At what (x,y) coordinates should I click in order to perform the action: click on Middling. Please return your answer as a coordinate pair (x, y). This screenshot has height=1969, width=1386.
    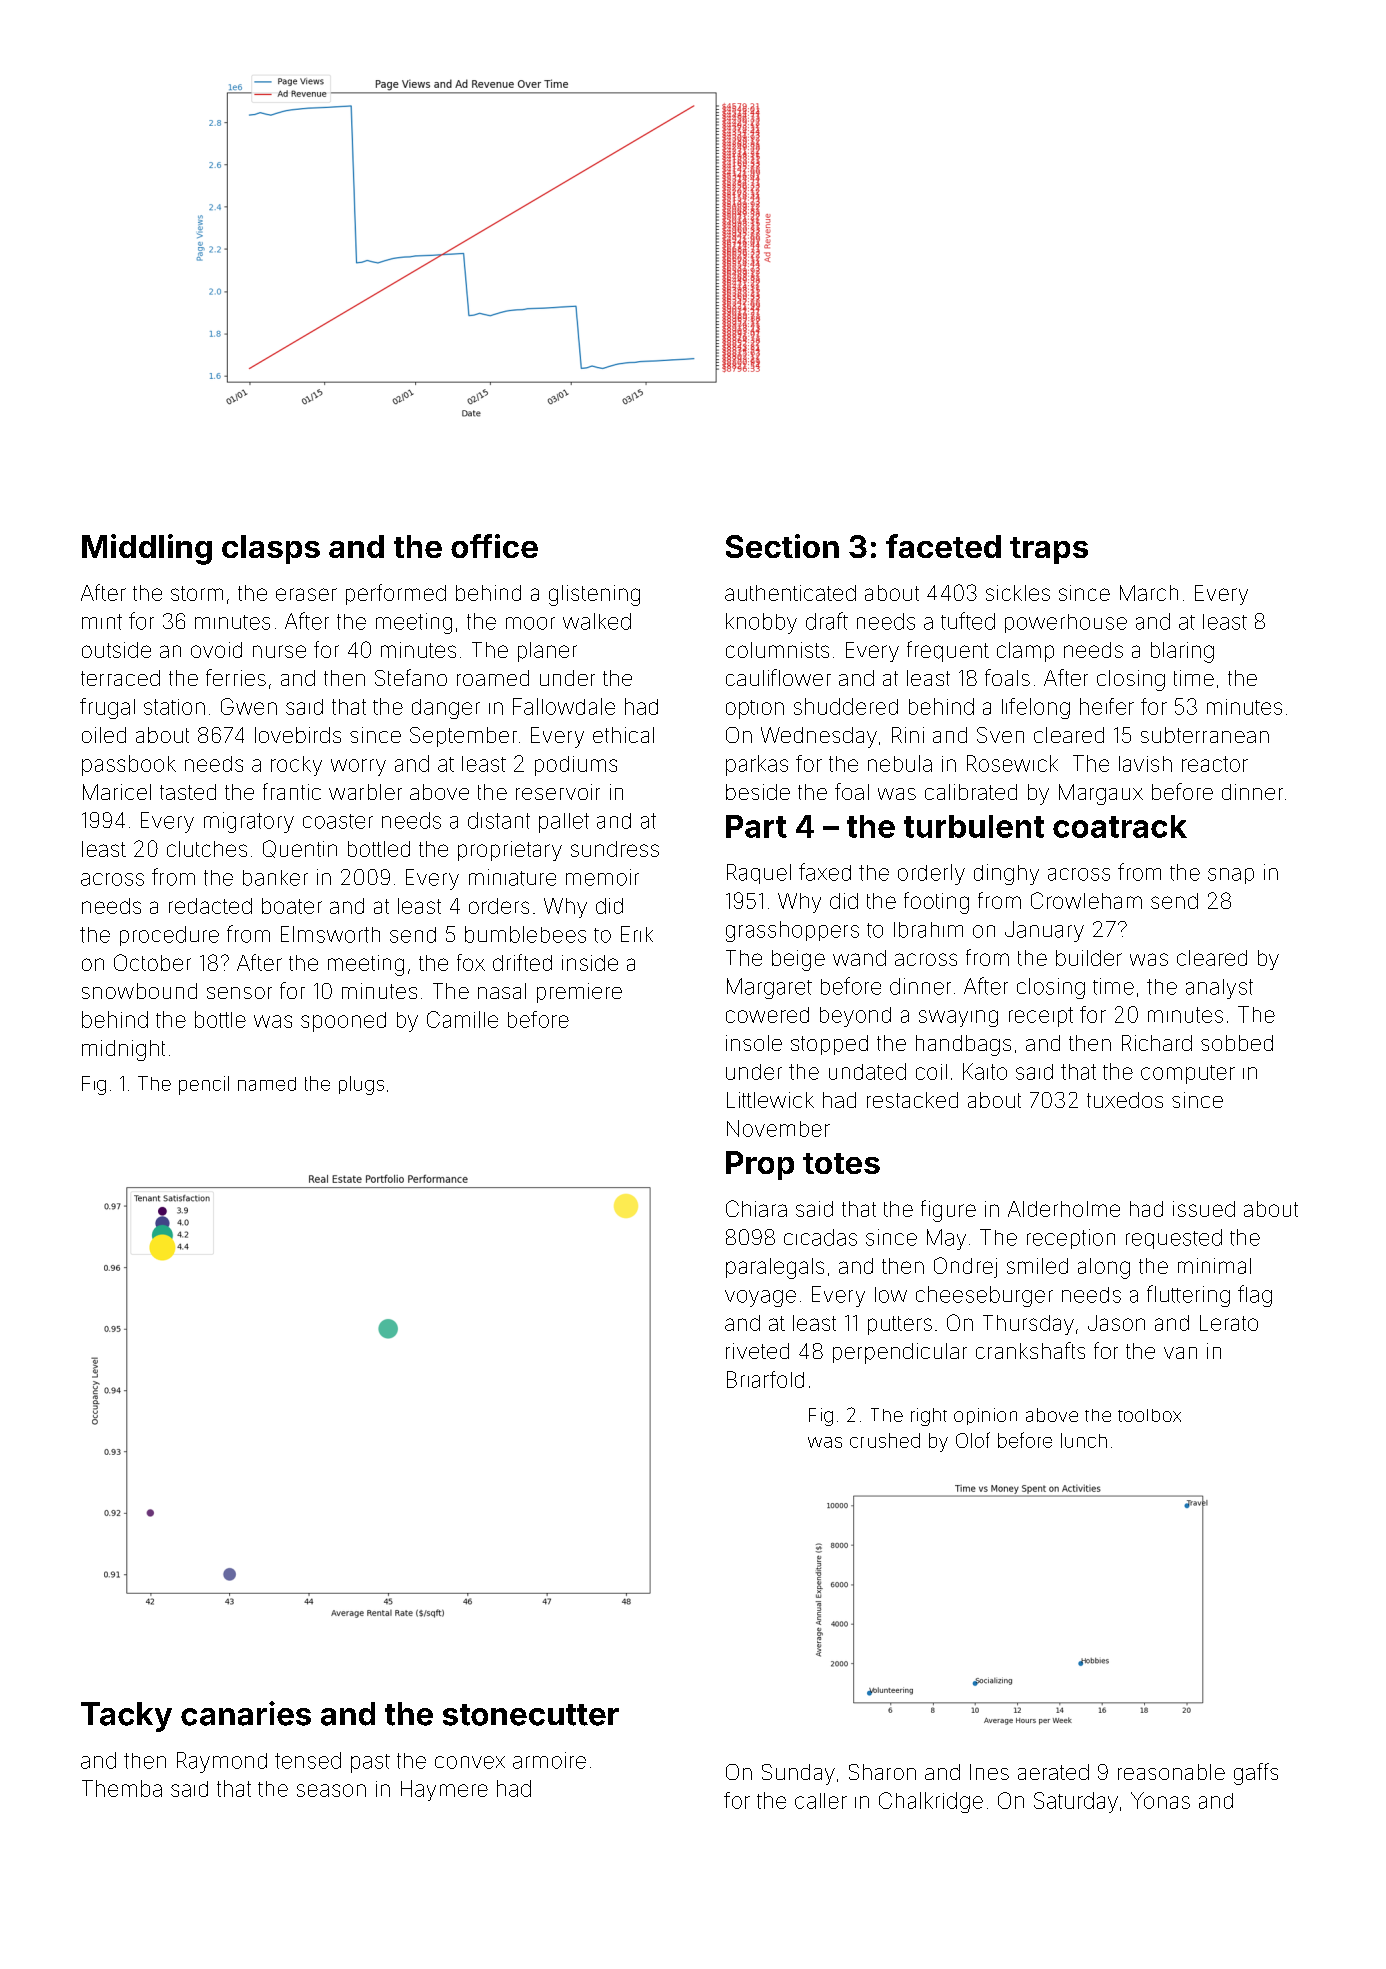
    Looking at the image, I should click on (147, 549).
